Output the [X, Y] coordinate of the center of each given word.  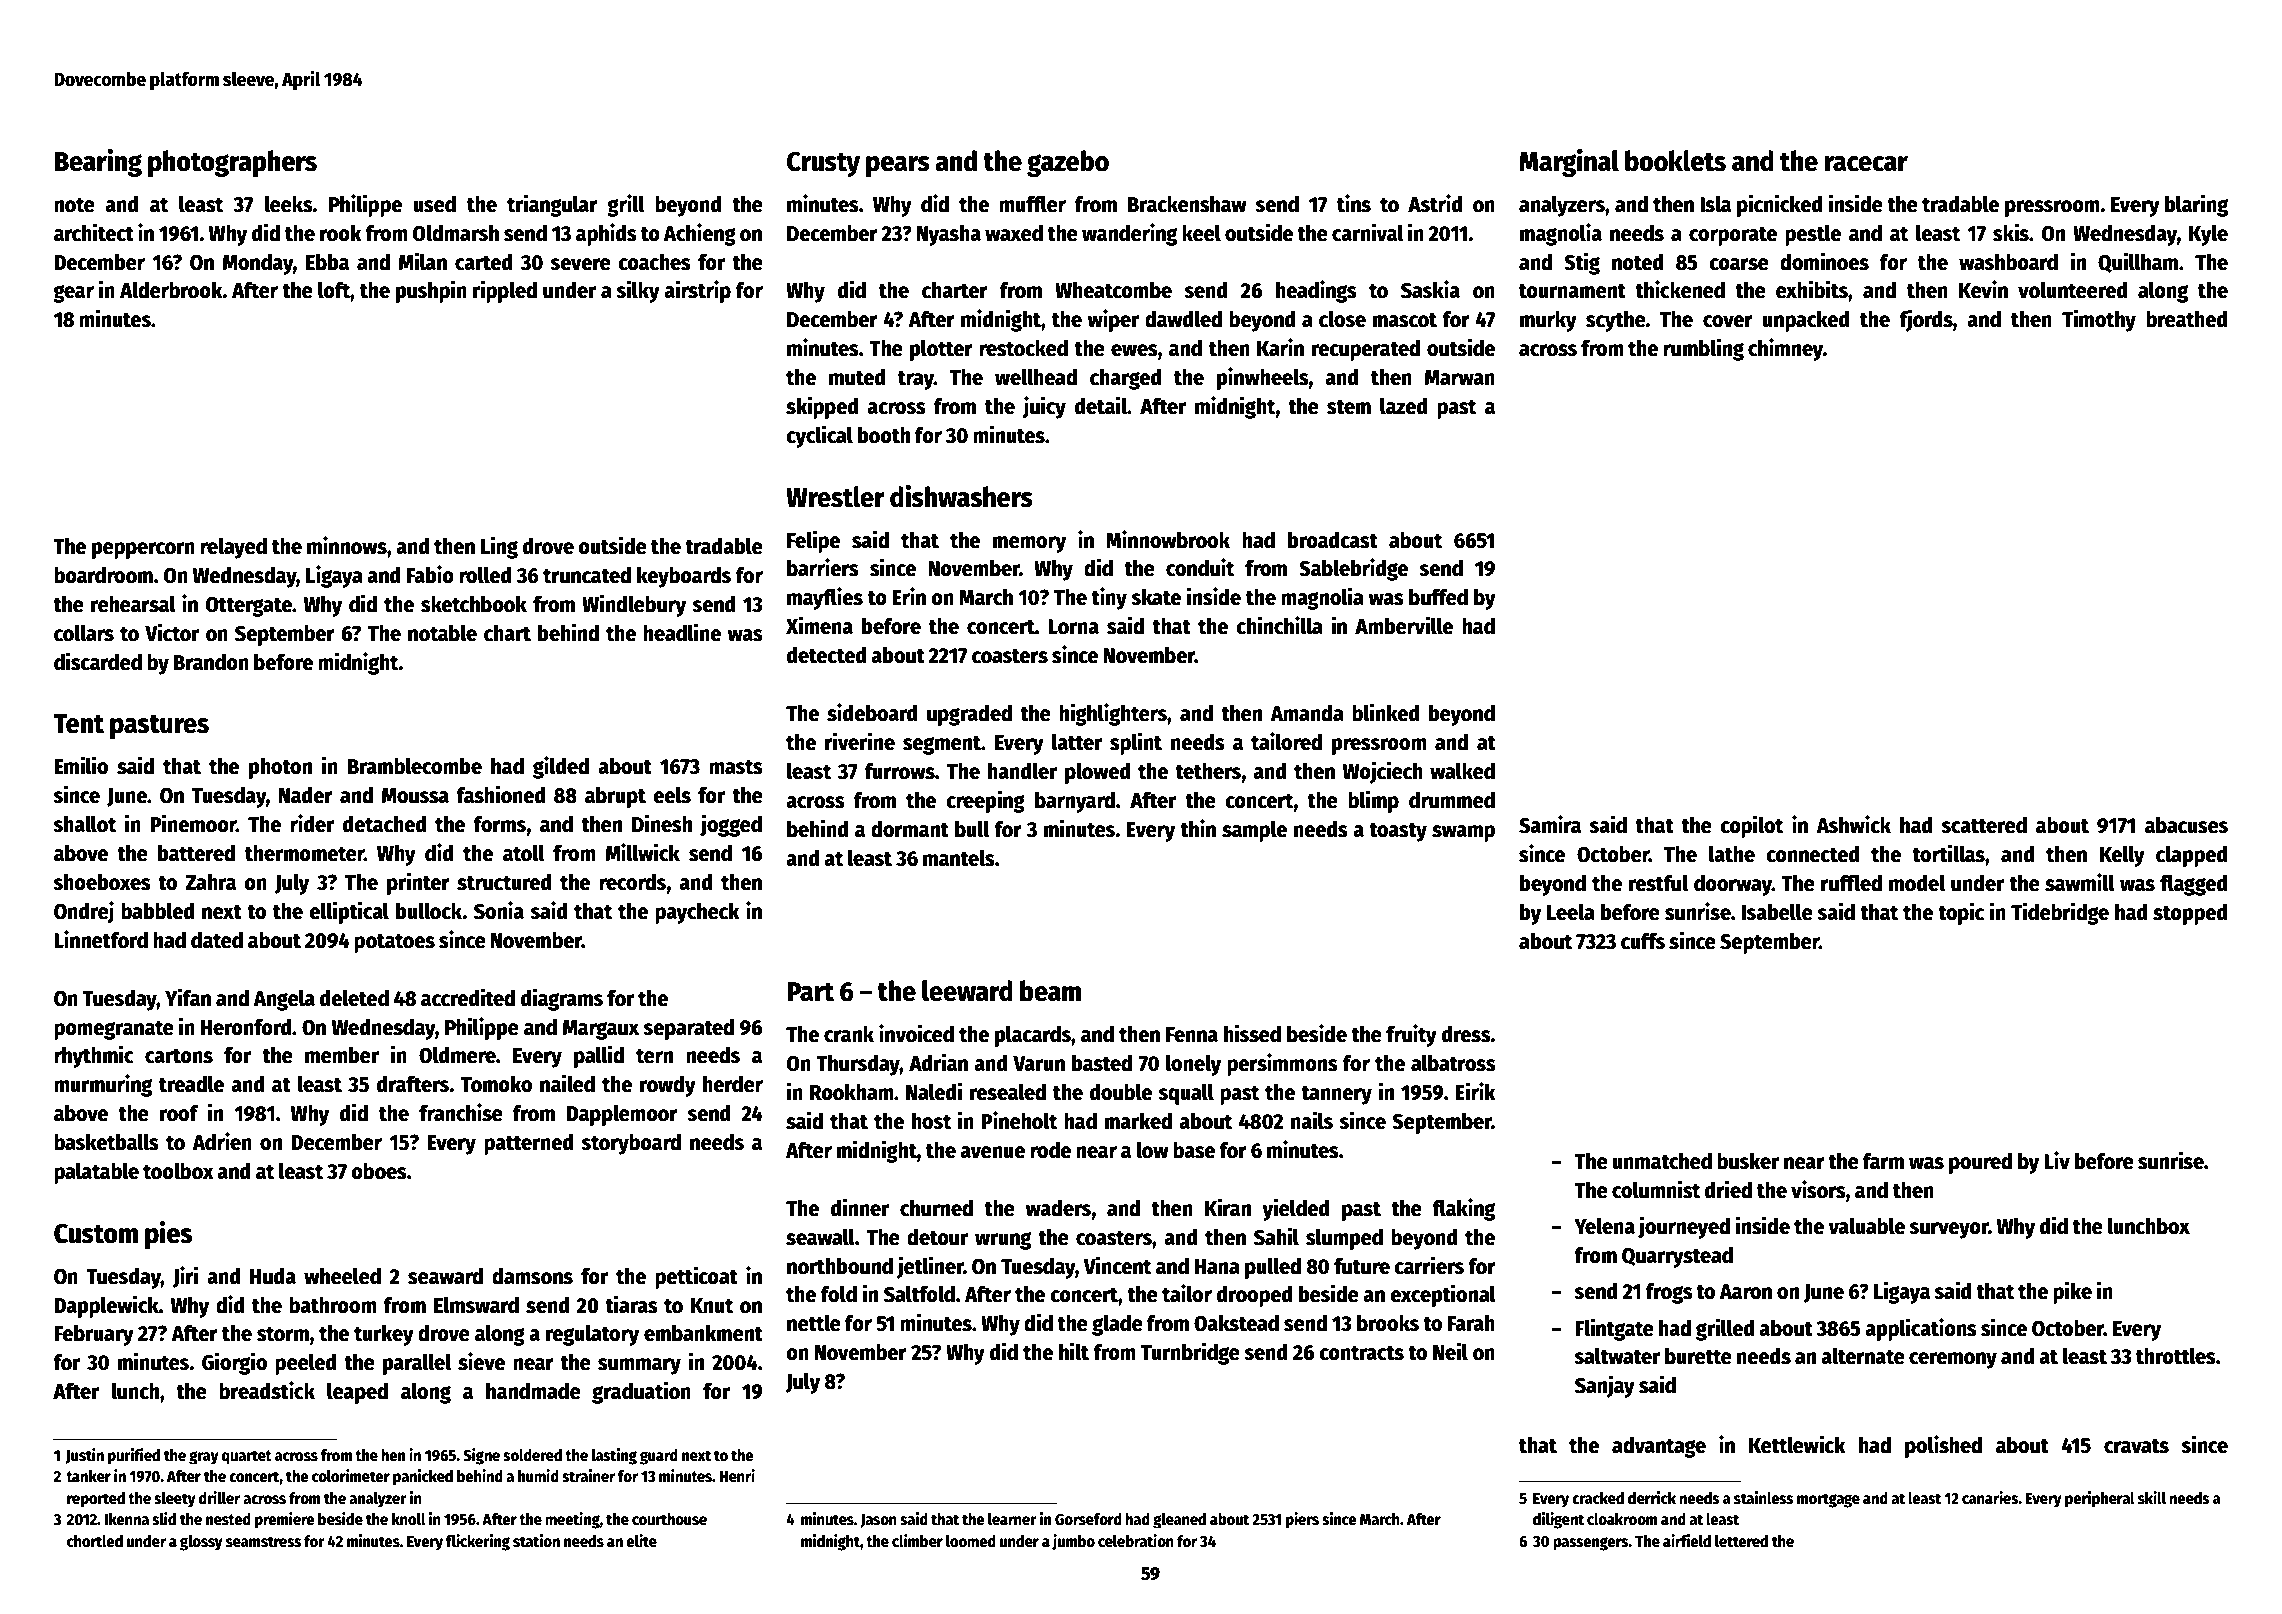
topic [1961, 913]
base [1194, 1150]
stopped [2190, 914]
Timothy [2099, 320]
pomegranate [114, 1030]
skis [2011, 232]
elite [641, 1540]
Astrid [1435, 203]
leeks [288, 204]
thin [1198, 828]
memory [1029, 544]
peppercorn [143, 550]
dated [217, 940]
